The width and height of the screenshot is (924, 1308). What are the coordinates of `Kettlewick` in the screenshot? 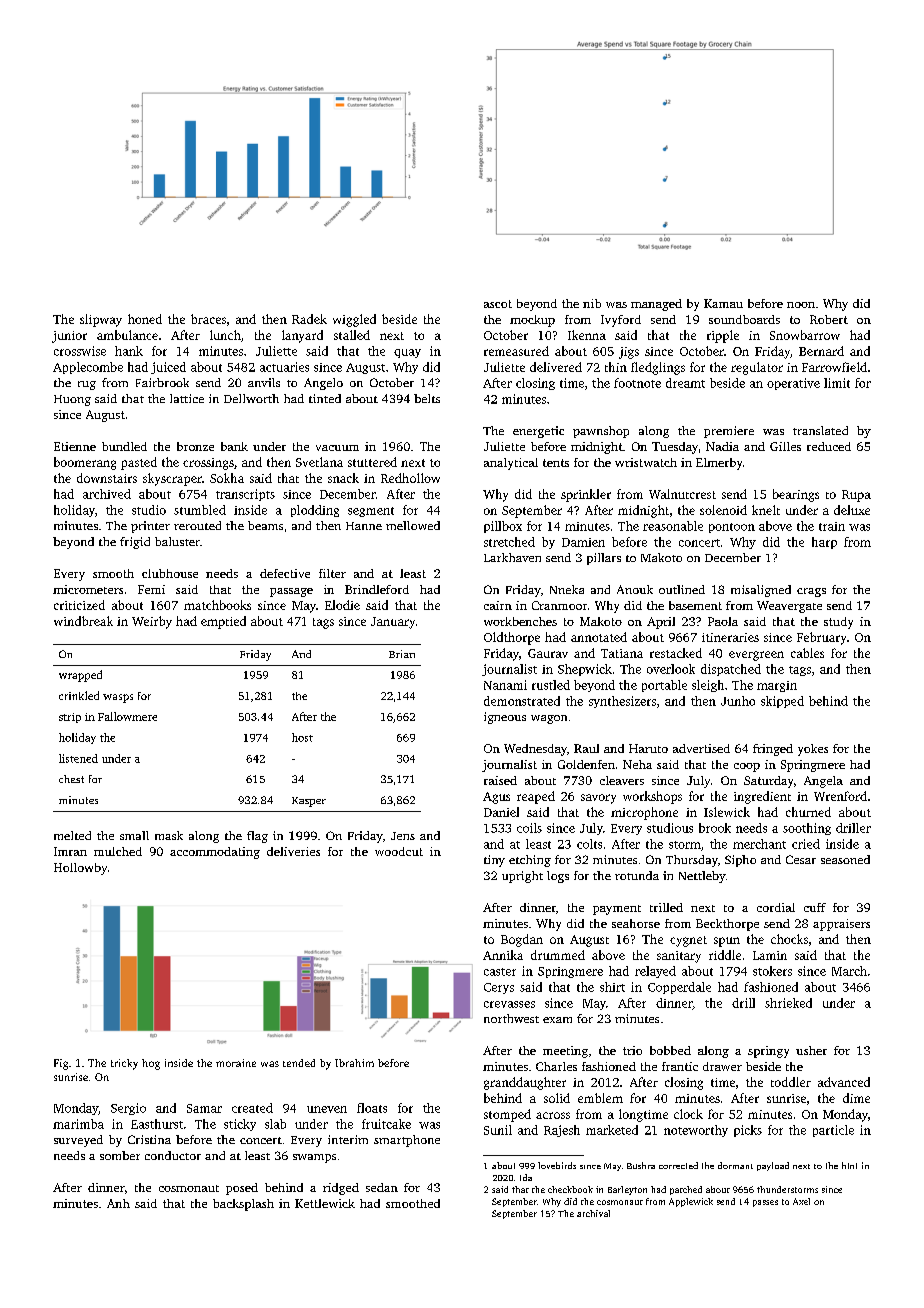 It's located at (325, 1203).
